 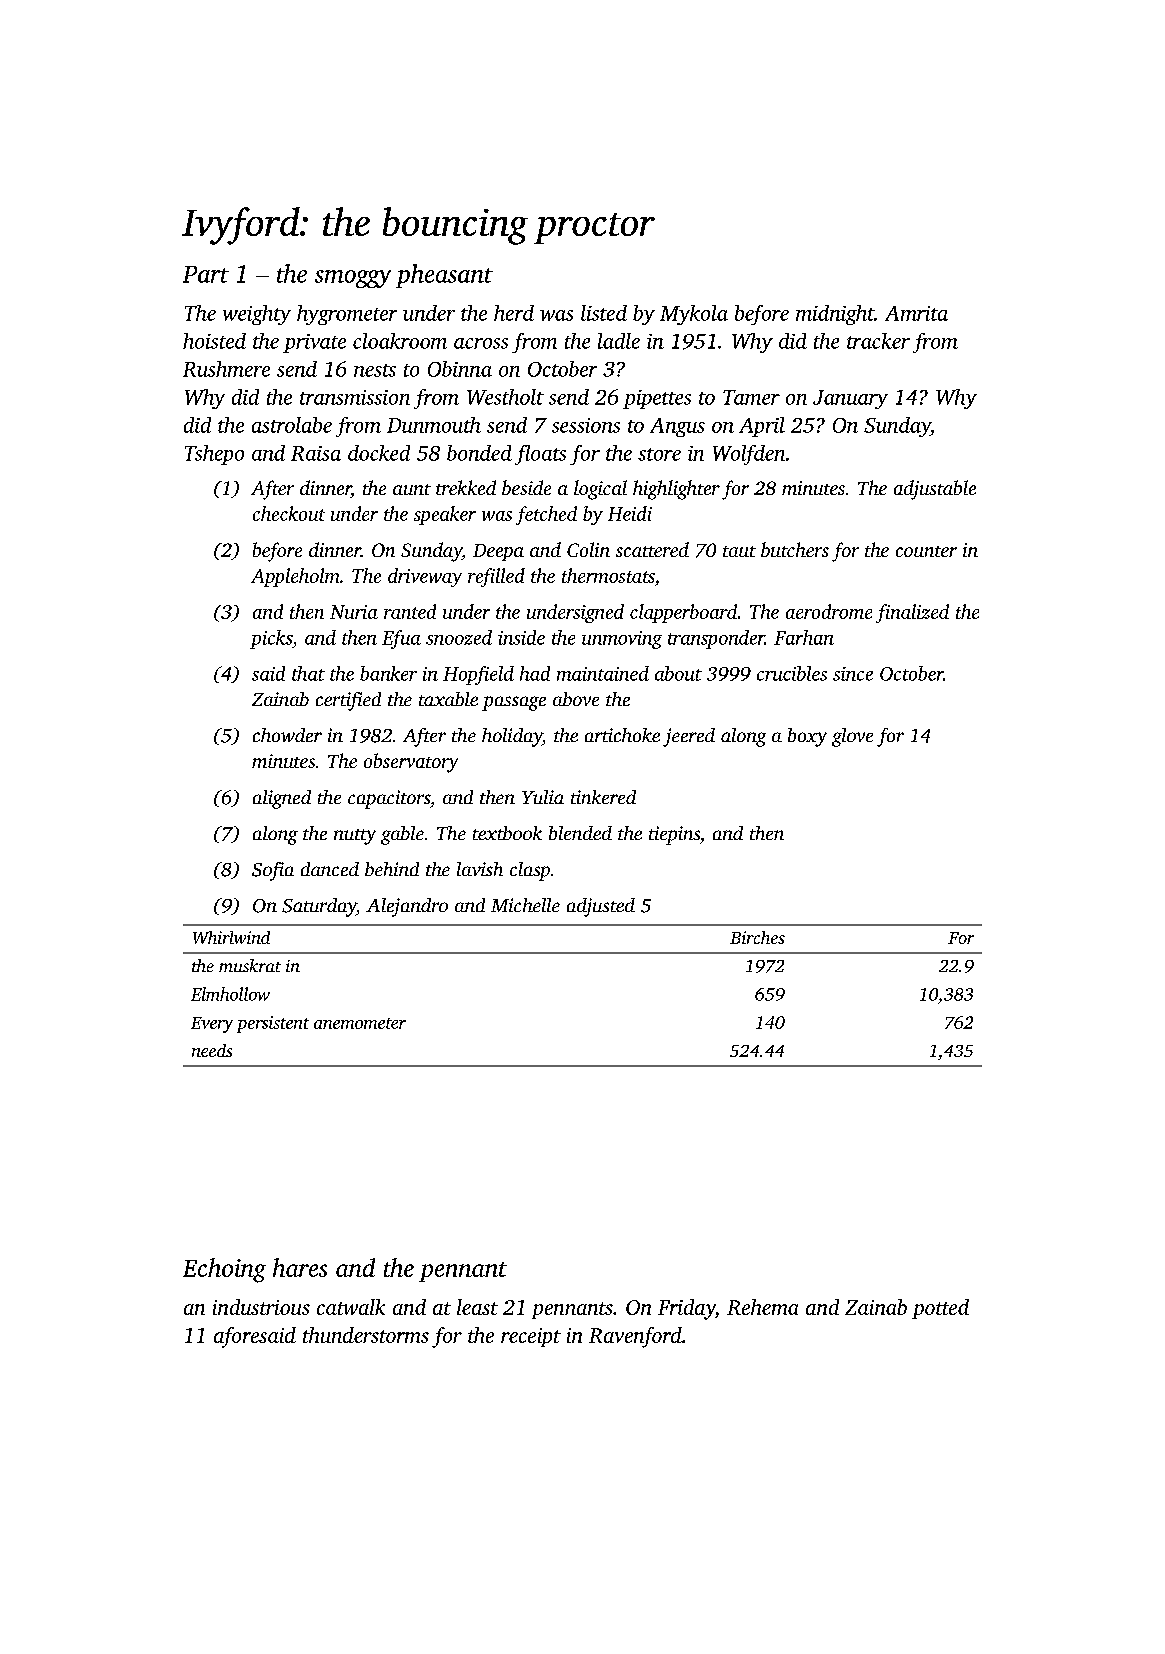 I want to click on taut, so click(x=739, y=551).
